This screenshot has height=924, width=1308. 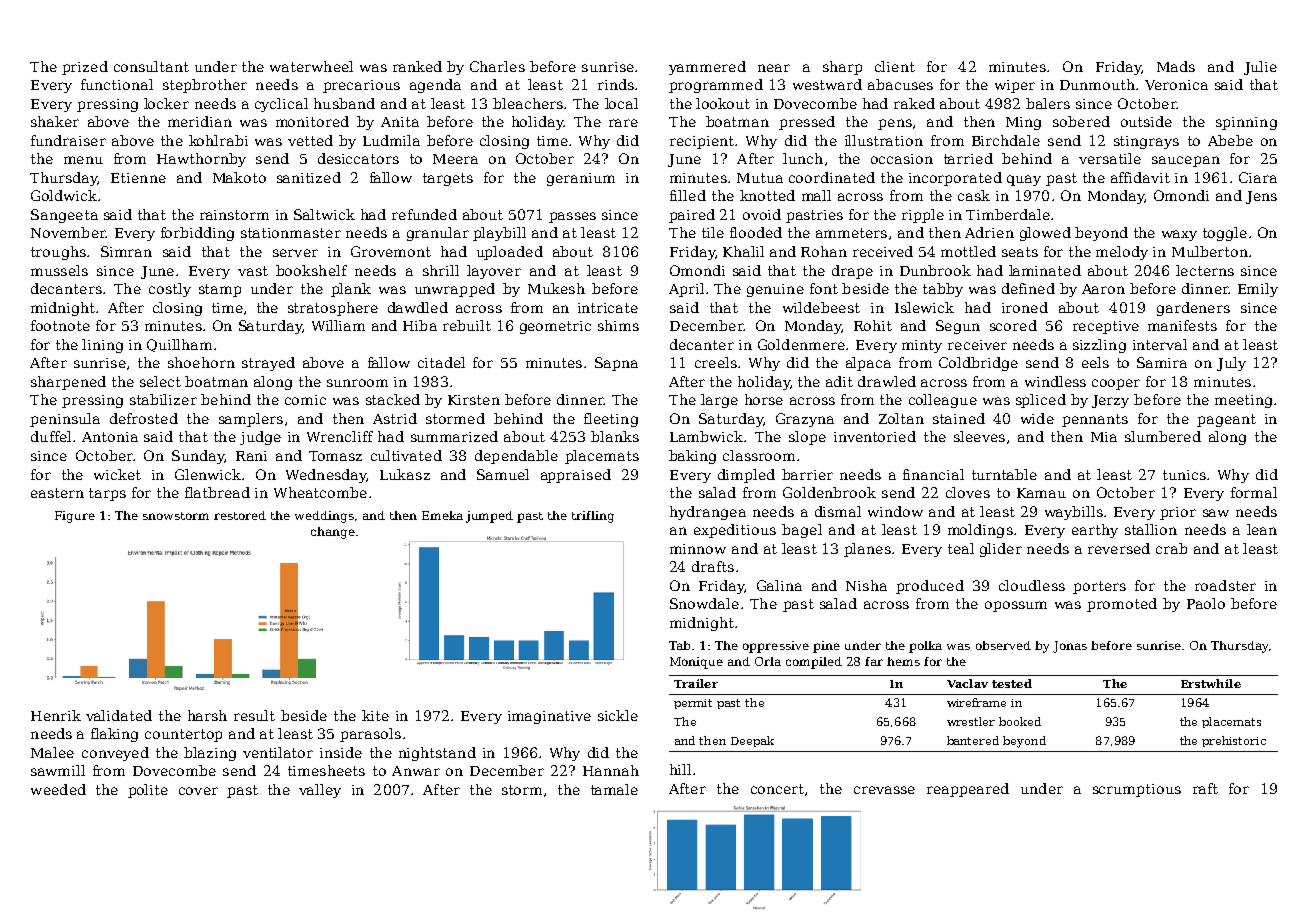 I want to click on kite, so click(x=375, y=715).
